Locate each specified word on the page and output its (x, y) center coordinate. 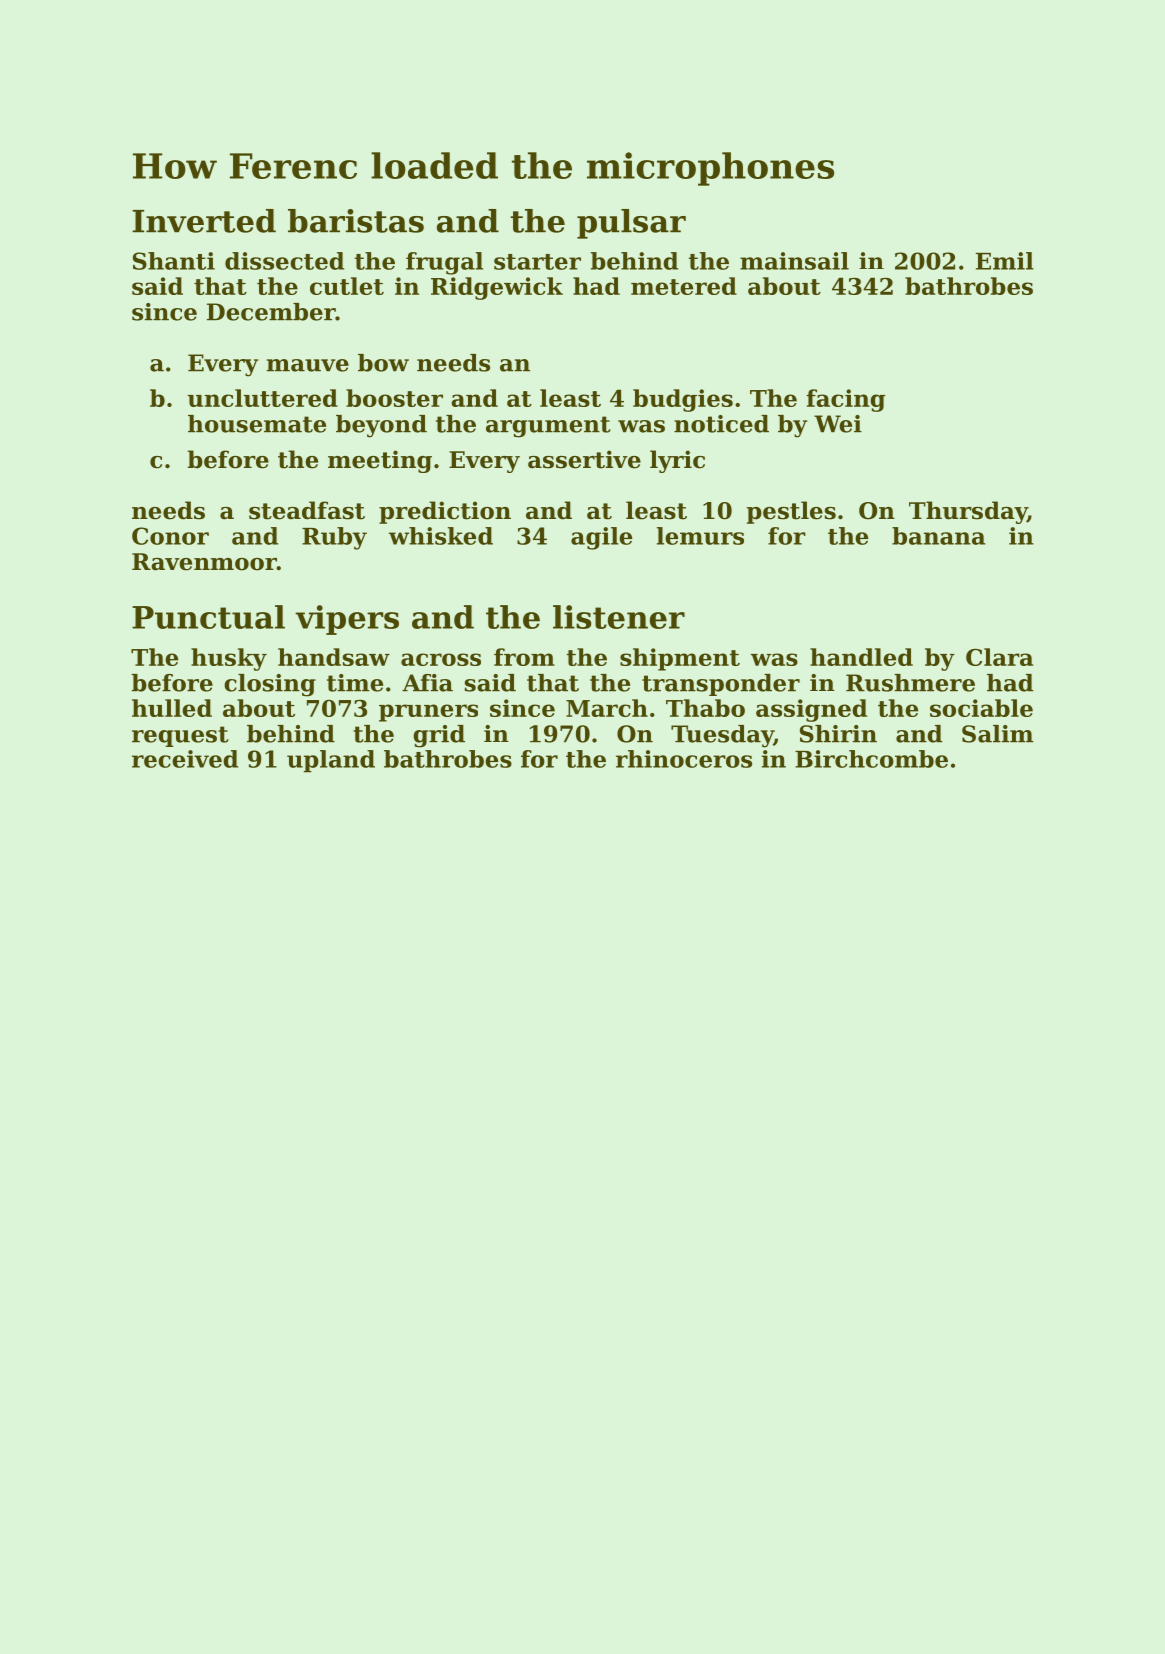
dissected (284, 261)
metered (684, 286)
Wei (838, 424)
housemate (257, 424)
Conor (170, 536)
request (180, 736)
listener (619, 617)
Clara (999, 657)
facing (845, 400)
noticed (721, 424)
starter (537, 262)
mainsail (794, 261)
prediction (445, 512)
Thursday (968, 512)
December (271, 312)
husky (229, 659)
